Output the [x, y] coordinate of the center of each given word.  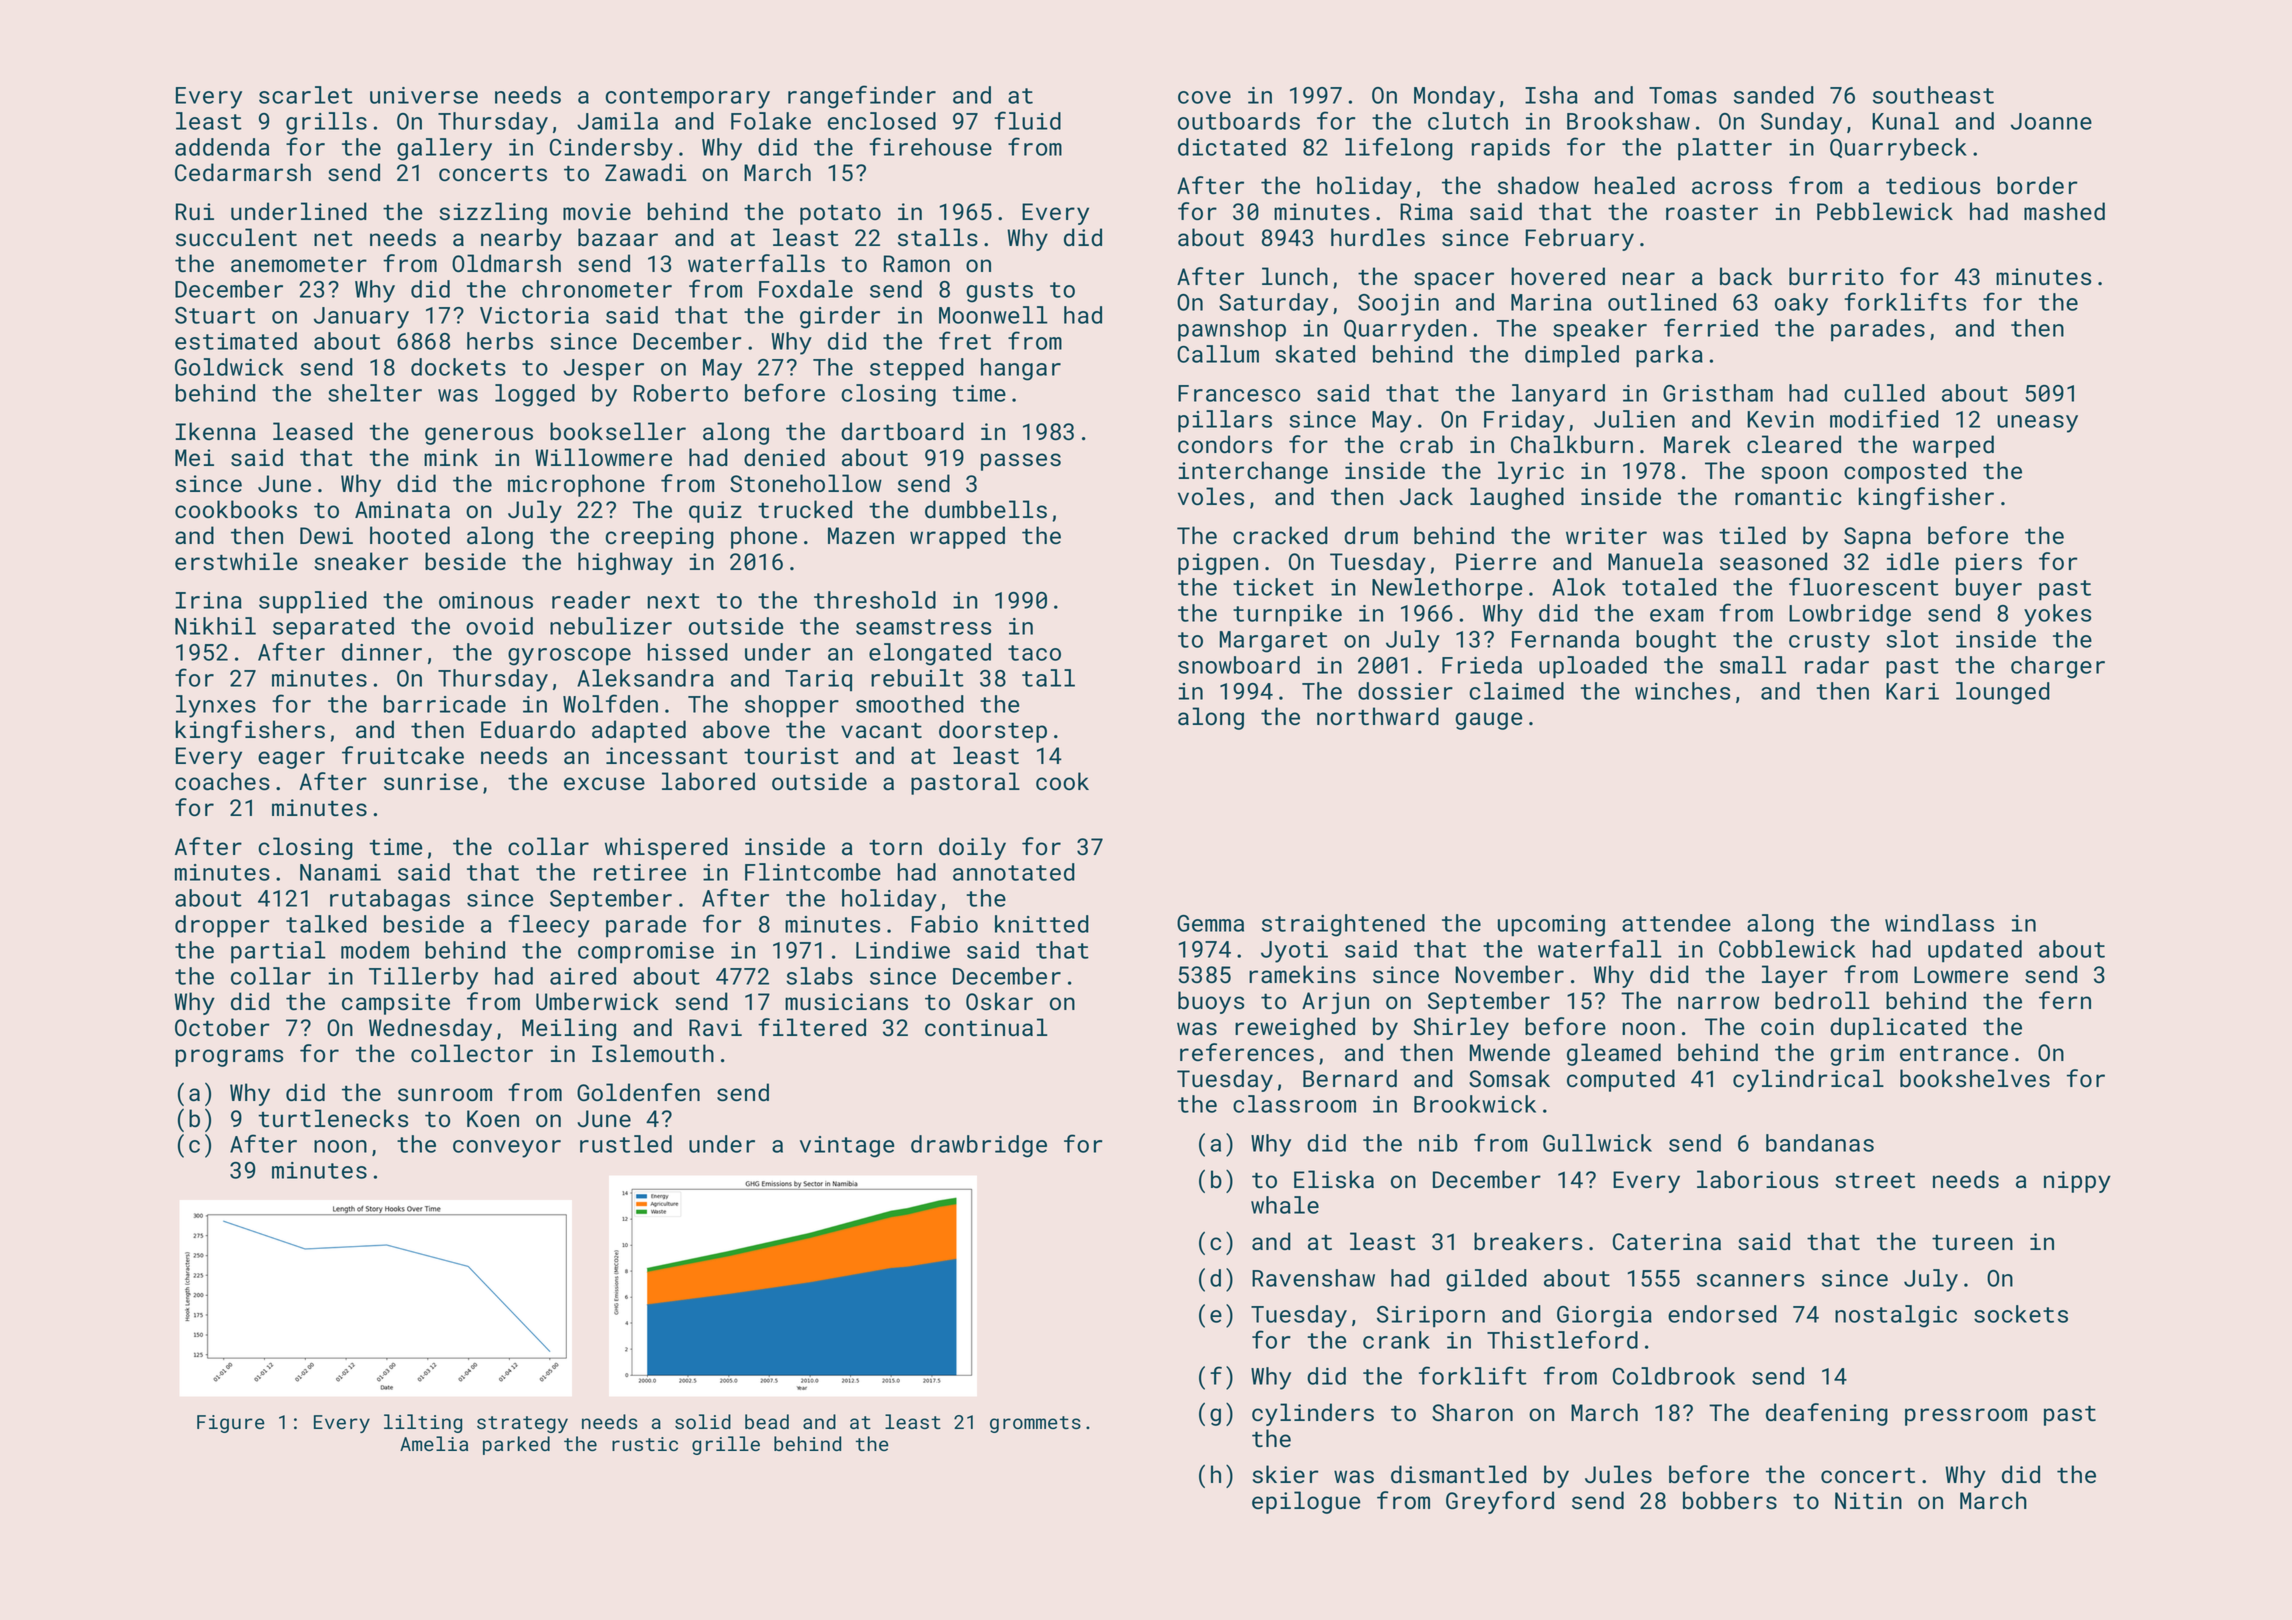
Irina [208, 600]
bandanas [1820, 1143]
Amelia [434, 1443]
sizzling [493, 213]
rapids [1511, 149]
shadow [1538, 185]
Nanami [340, 872]
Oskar [999, 1001]
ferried [1711, 327]
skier [1285, 1474]
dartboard [902, 431]
